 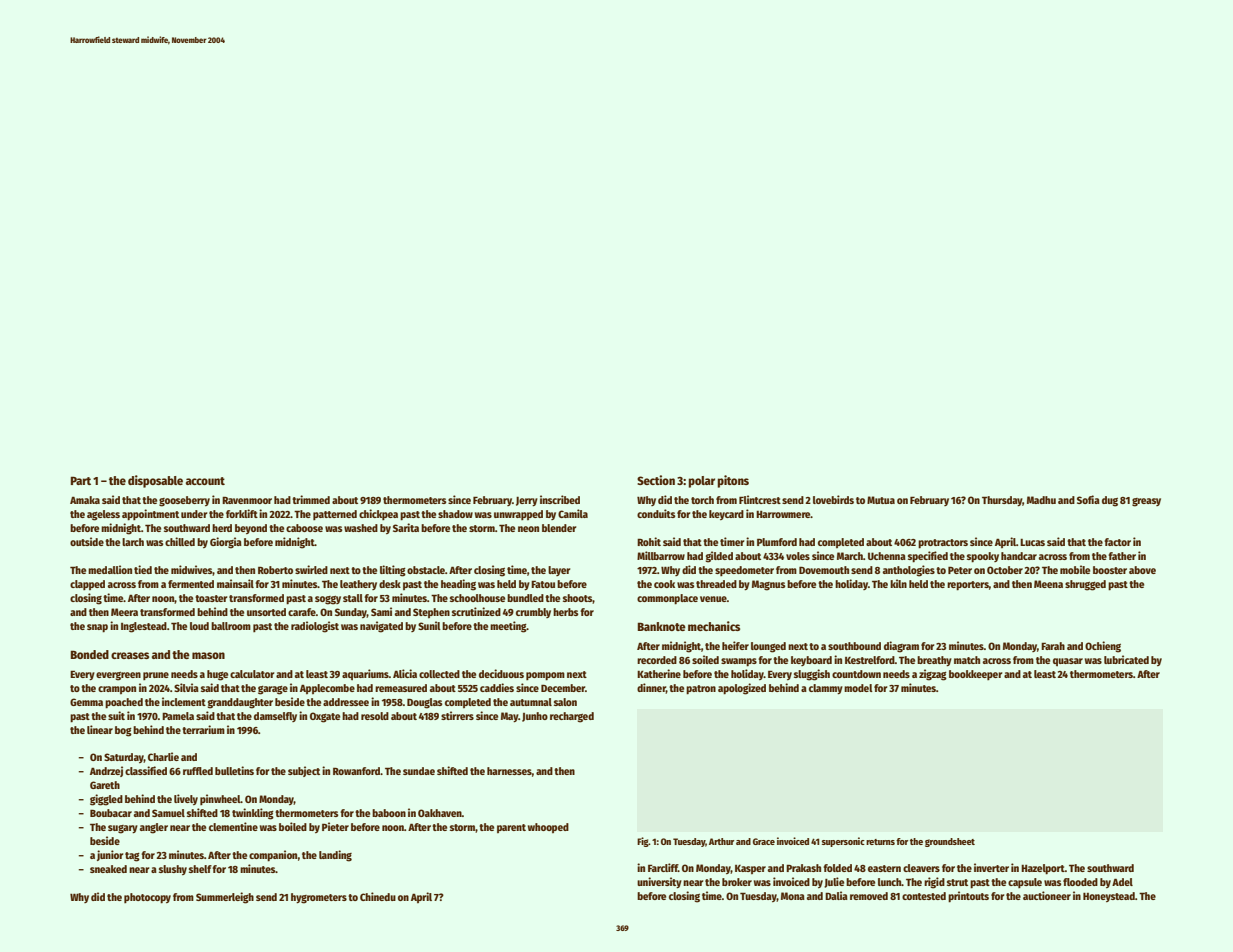 What do you see at coordinates (1041, 500) in the document?
I see `Madhu` at bounding box center [1041, 500].
